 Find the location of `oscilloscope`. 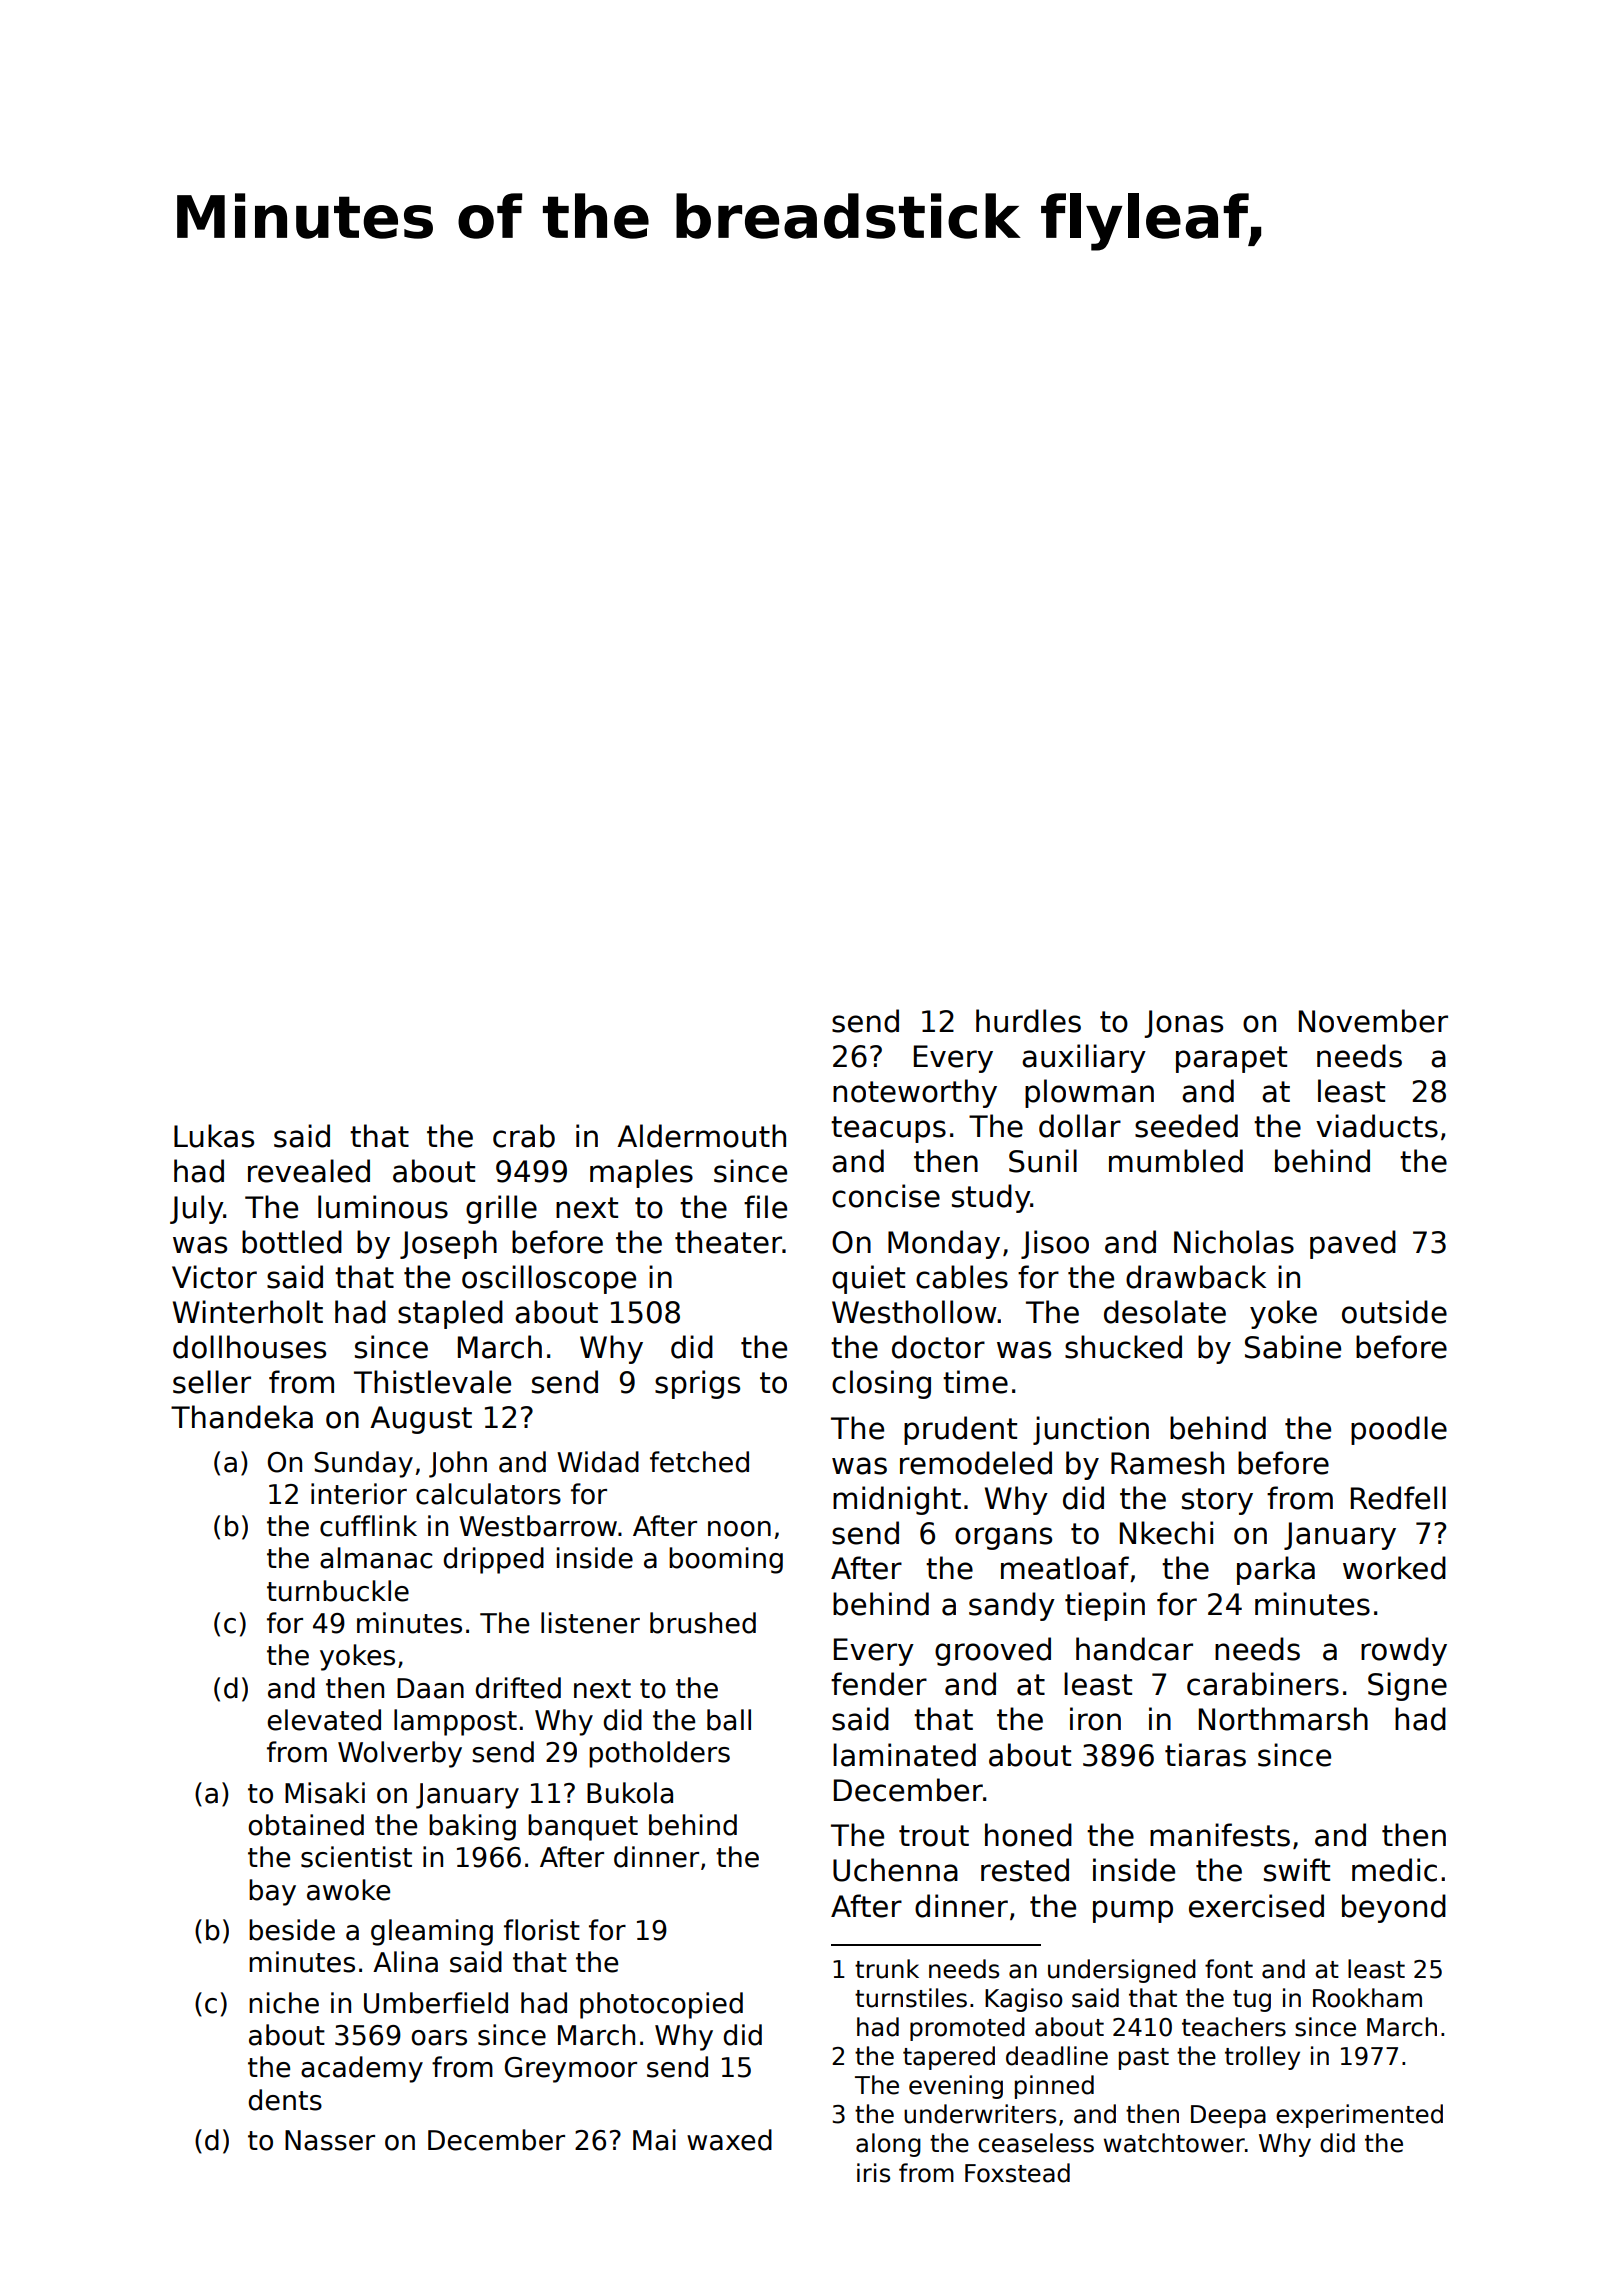

oscilloscope is located at coordinates (549, 1279).
